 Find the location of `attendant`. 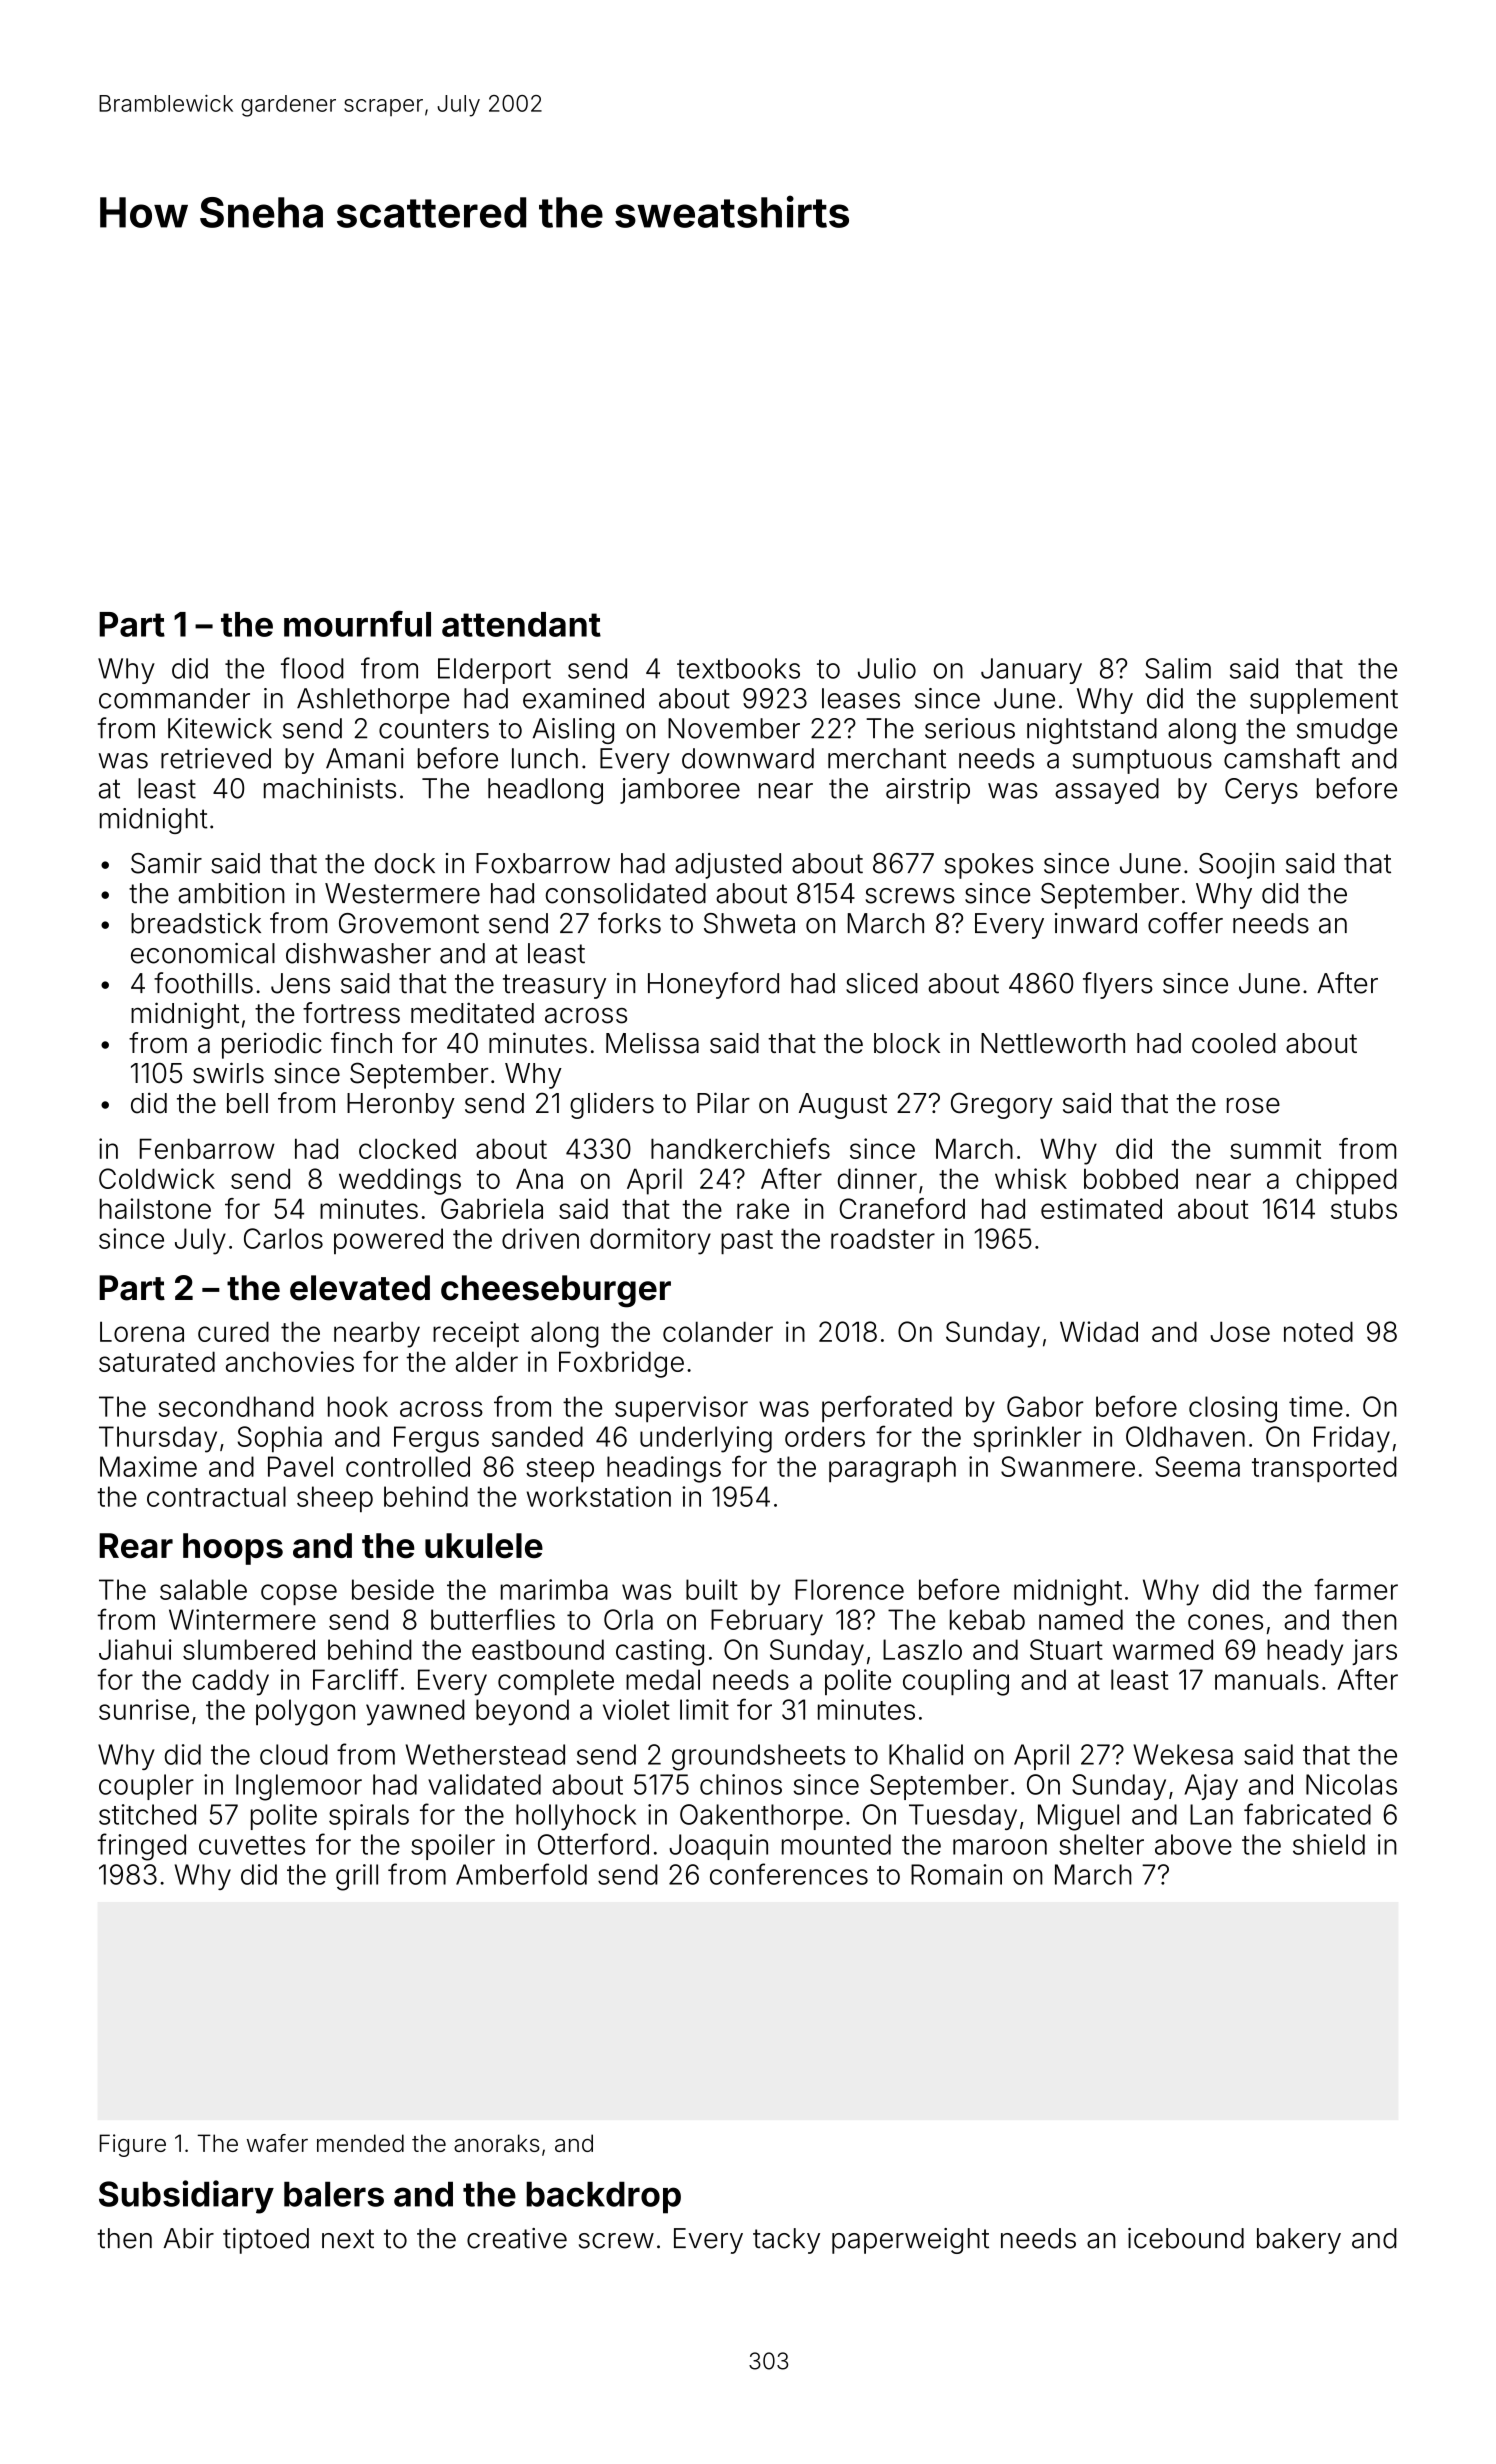

attendant is located at coordinates (521, 624).
